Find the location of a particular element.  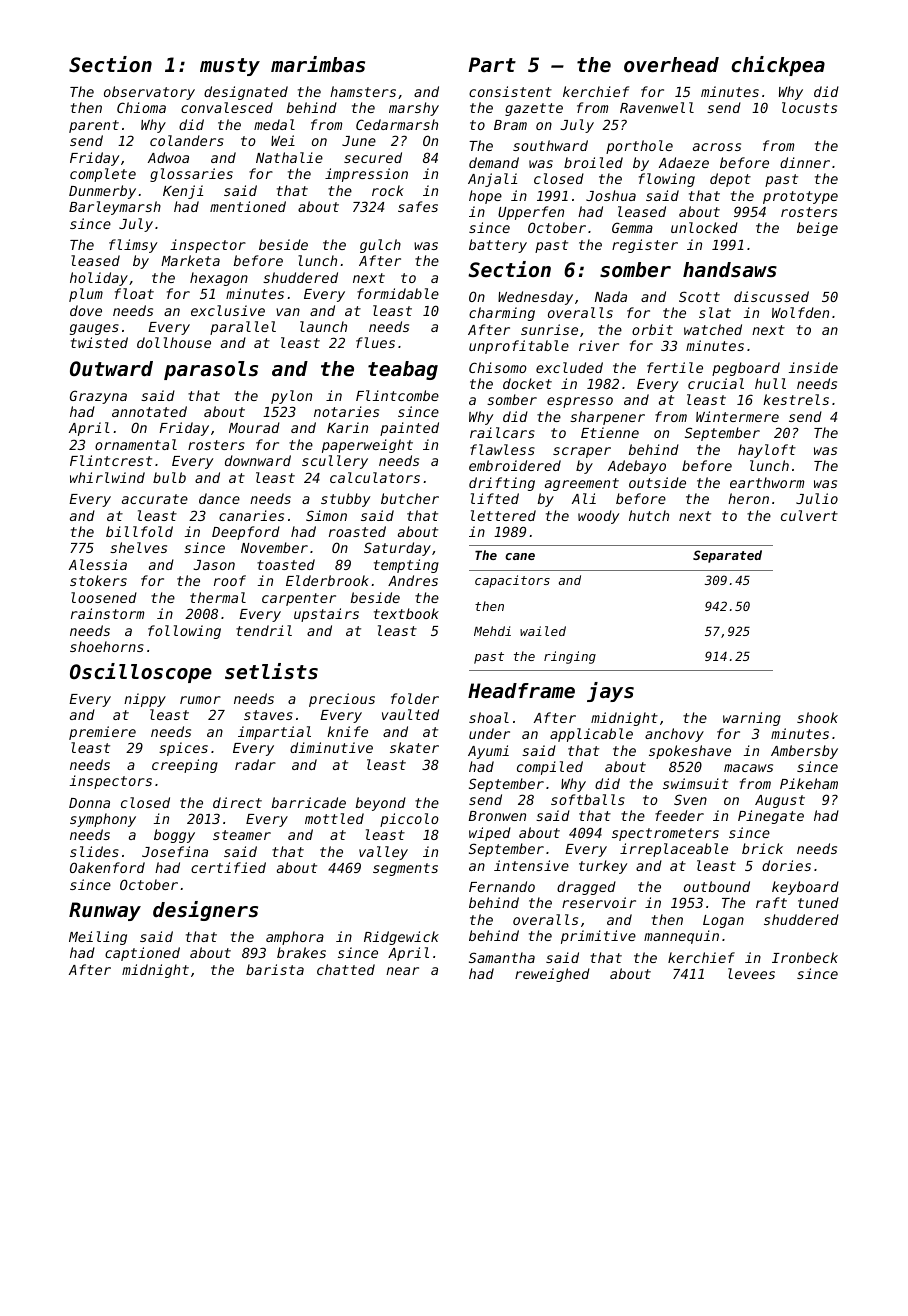

dories is located at coordinates (786, 865).
